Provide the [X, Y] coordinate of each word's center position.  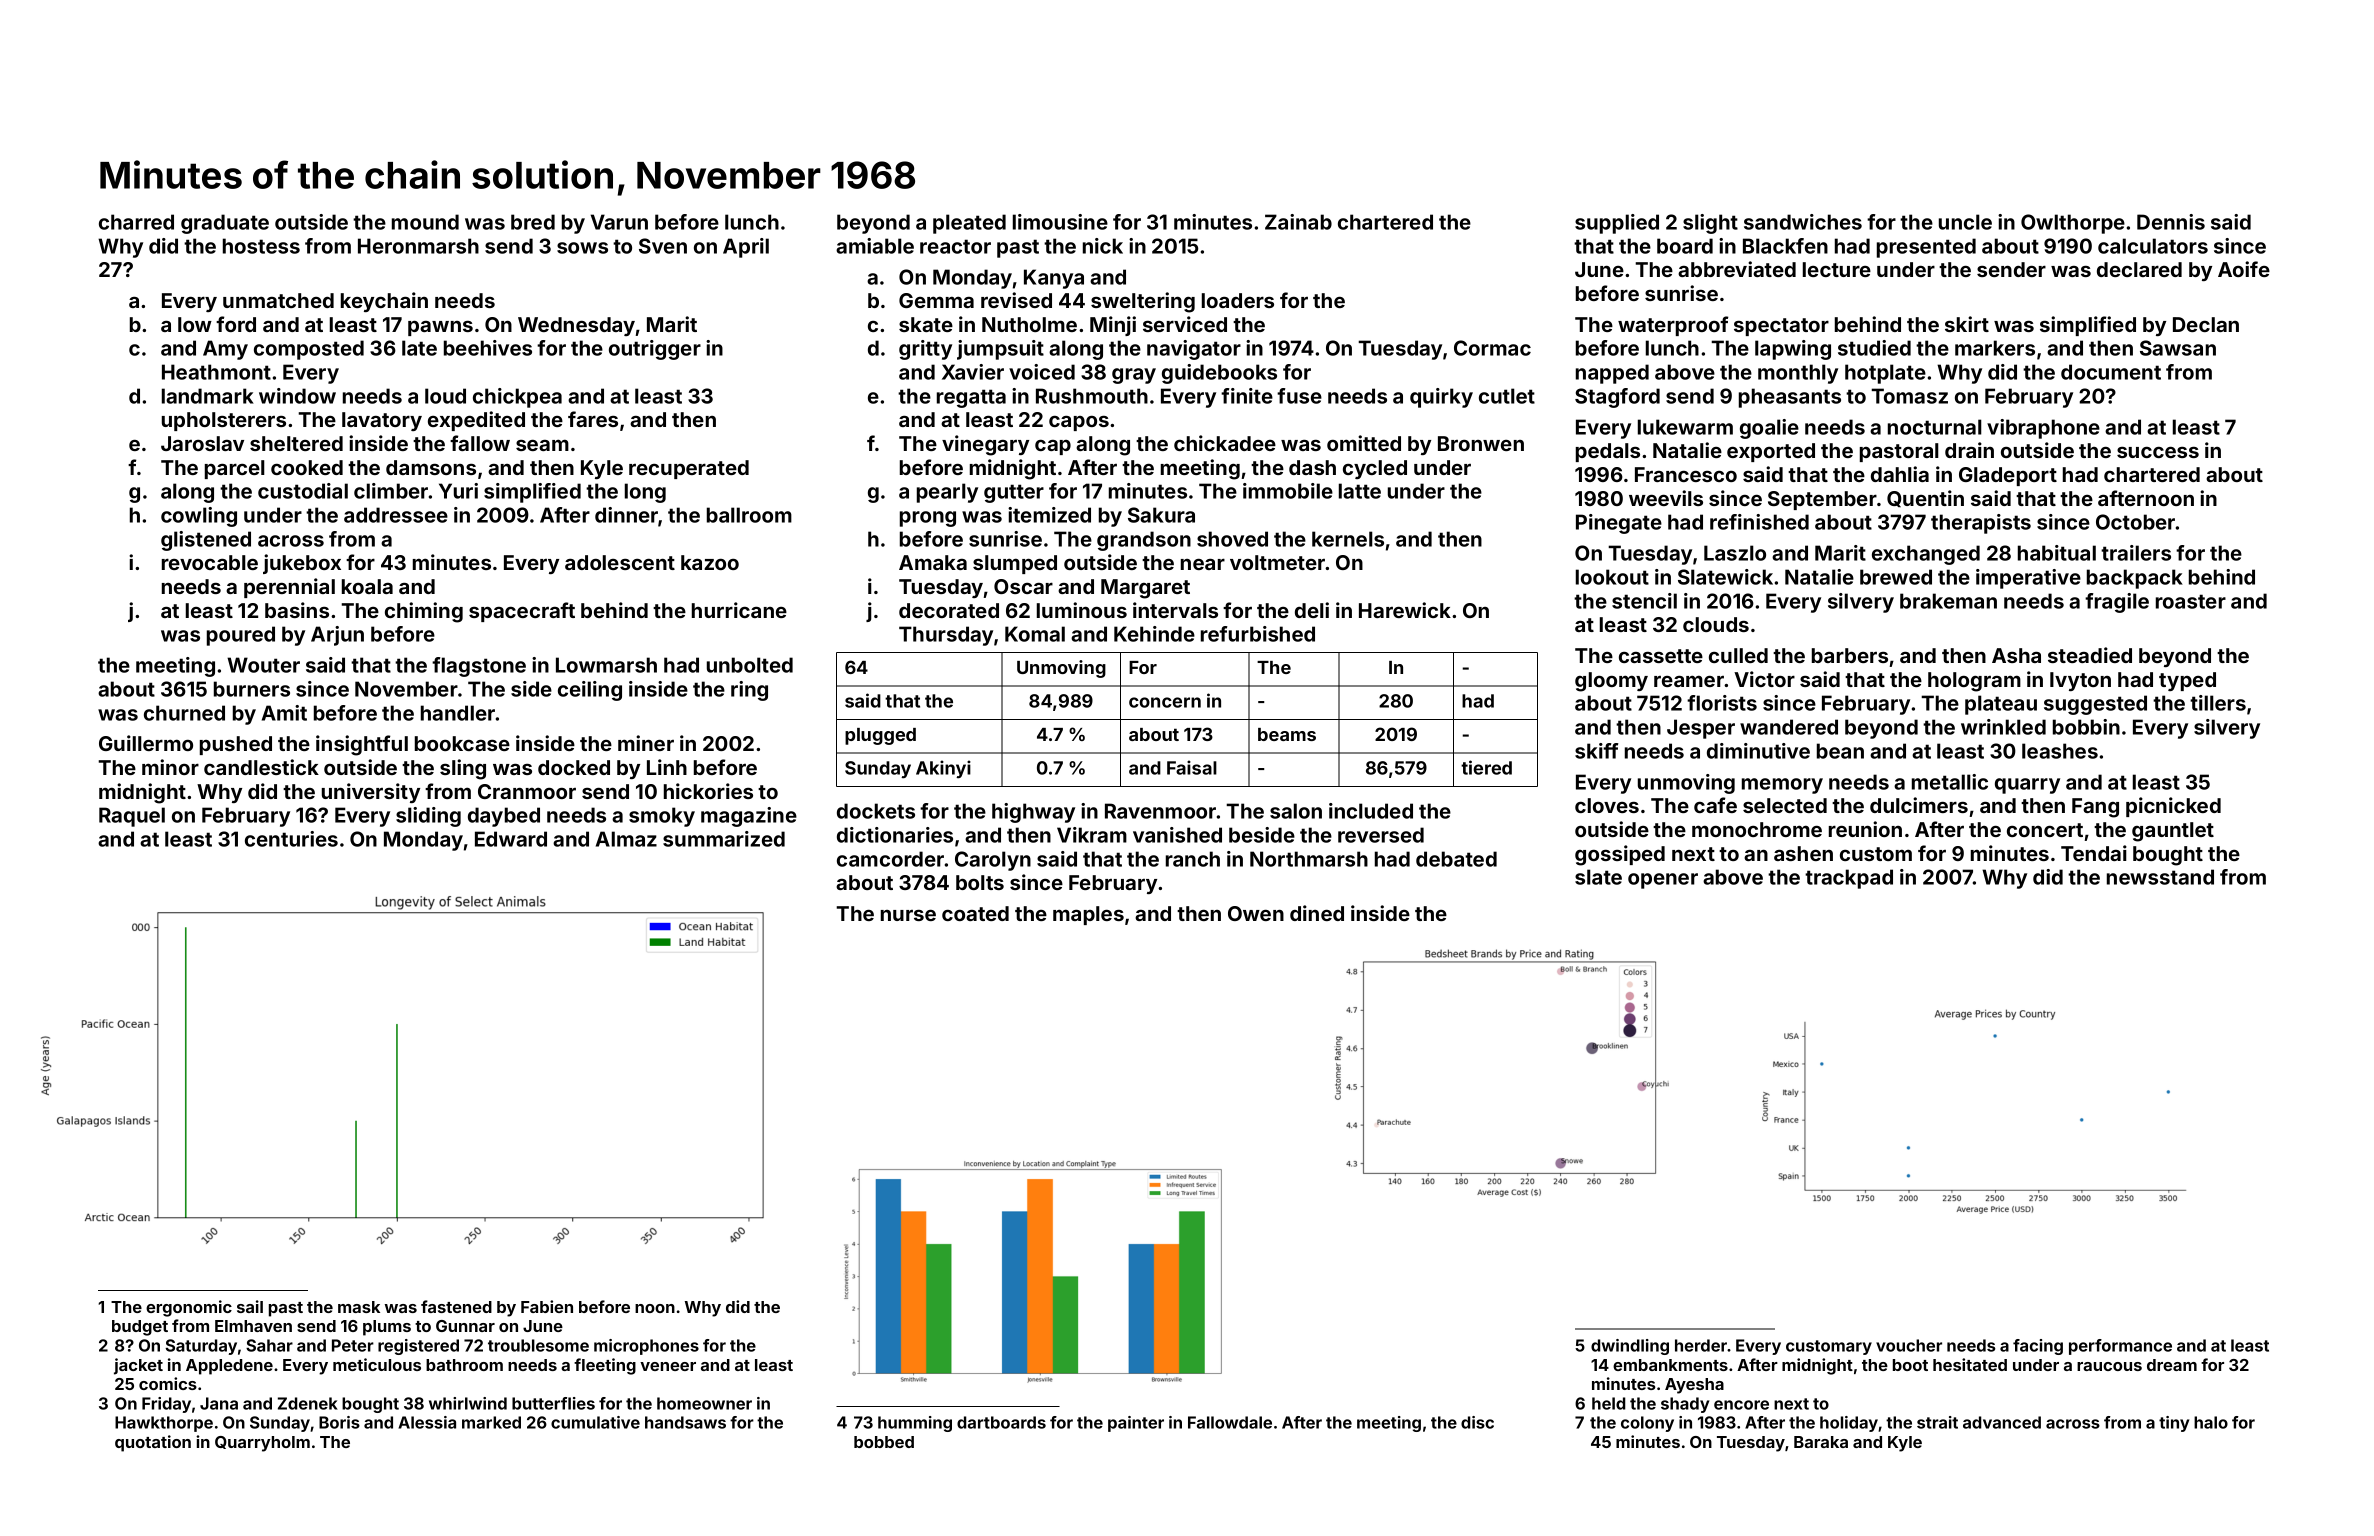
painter [1136, 1424]
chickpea [517, 398]
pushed [236, 745]
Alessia [427, 1422]
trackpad [1849, 879]
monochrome [1757, 829]
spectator [1781, 327]
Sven [663, 246]
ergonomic [189, 1308]
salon [1296, 811]
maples [1088, 915]
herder [1701, 1345]
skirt [1967, 324]
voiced [1042, 372]
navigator [1194, 350]
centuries [291, 839]
